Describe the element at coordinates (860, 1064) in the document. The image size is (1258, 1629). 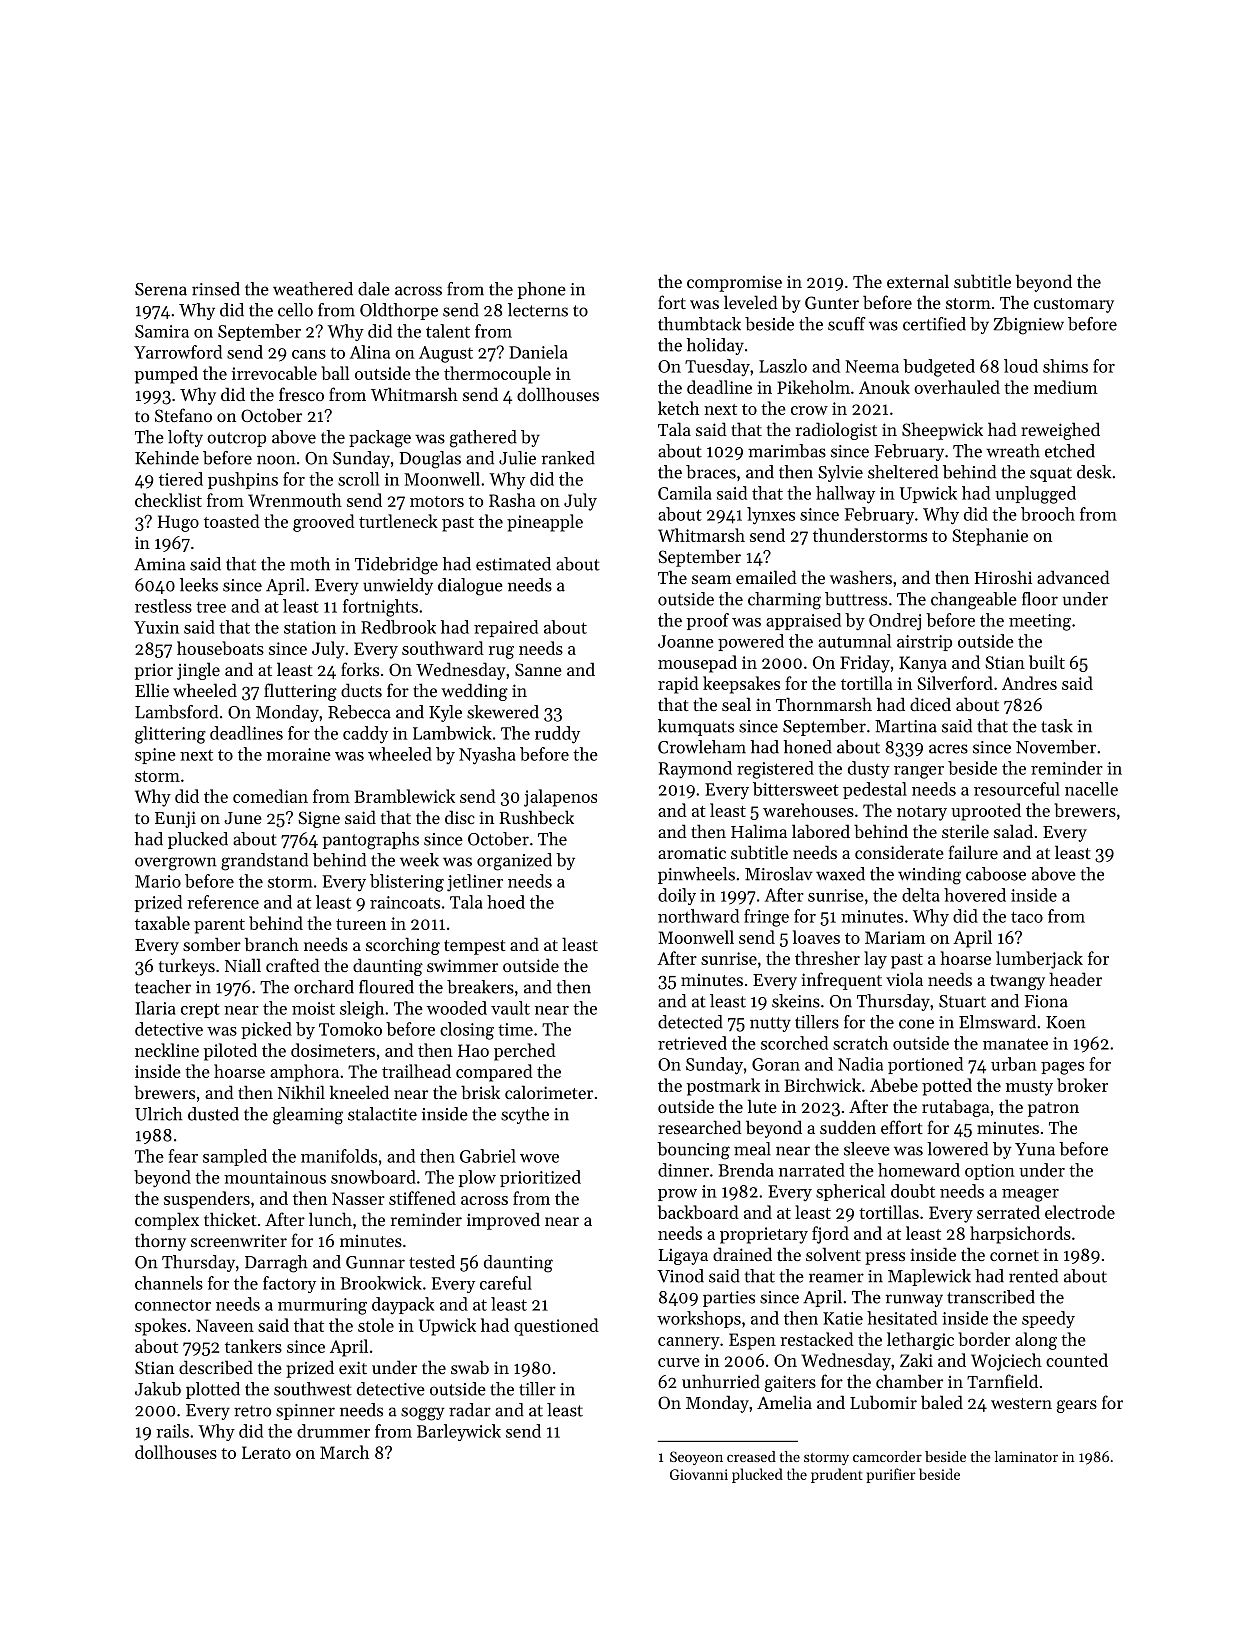
I see `Nadia` at that location.
